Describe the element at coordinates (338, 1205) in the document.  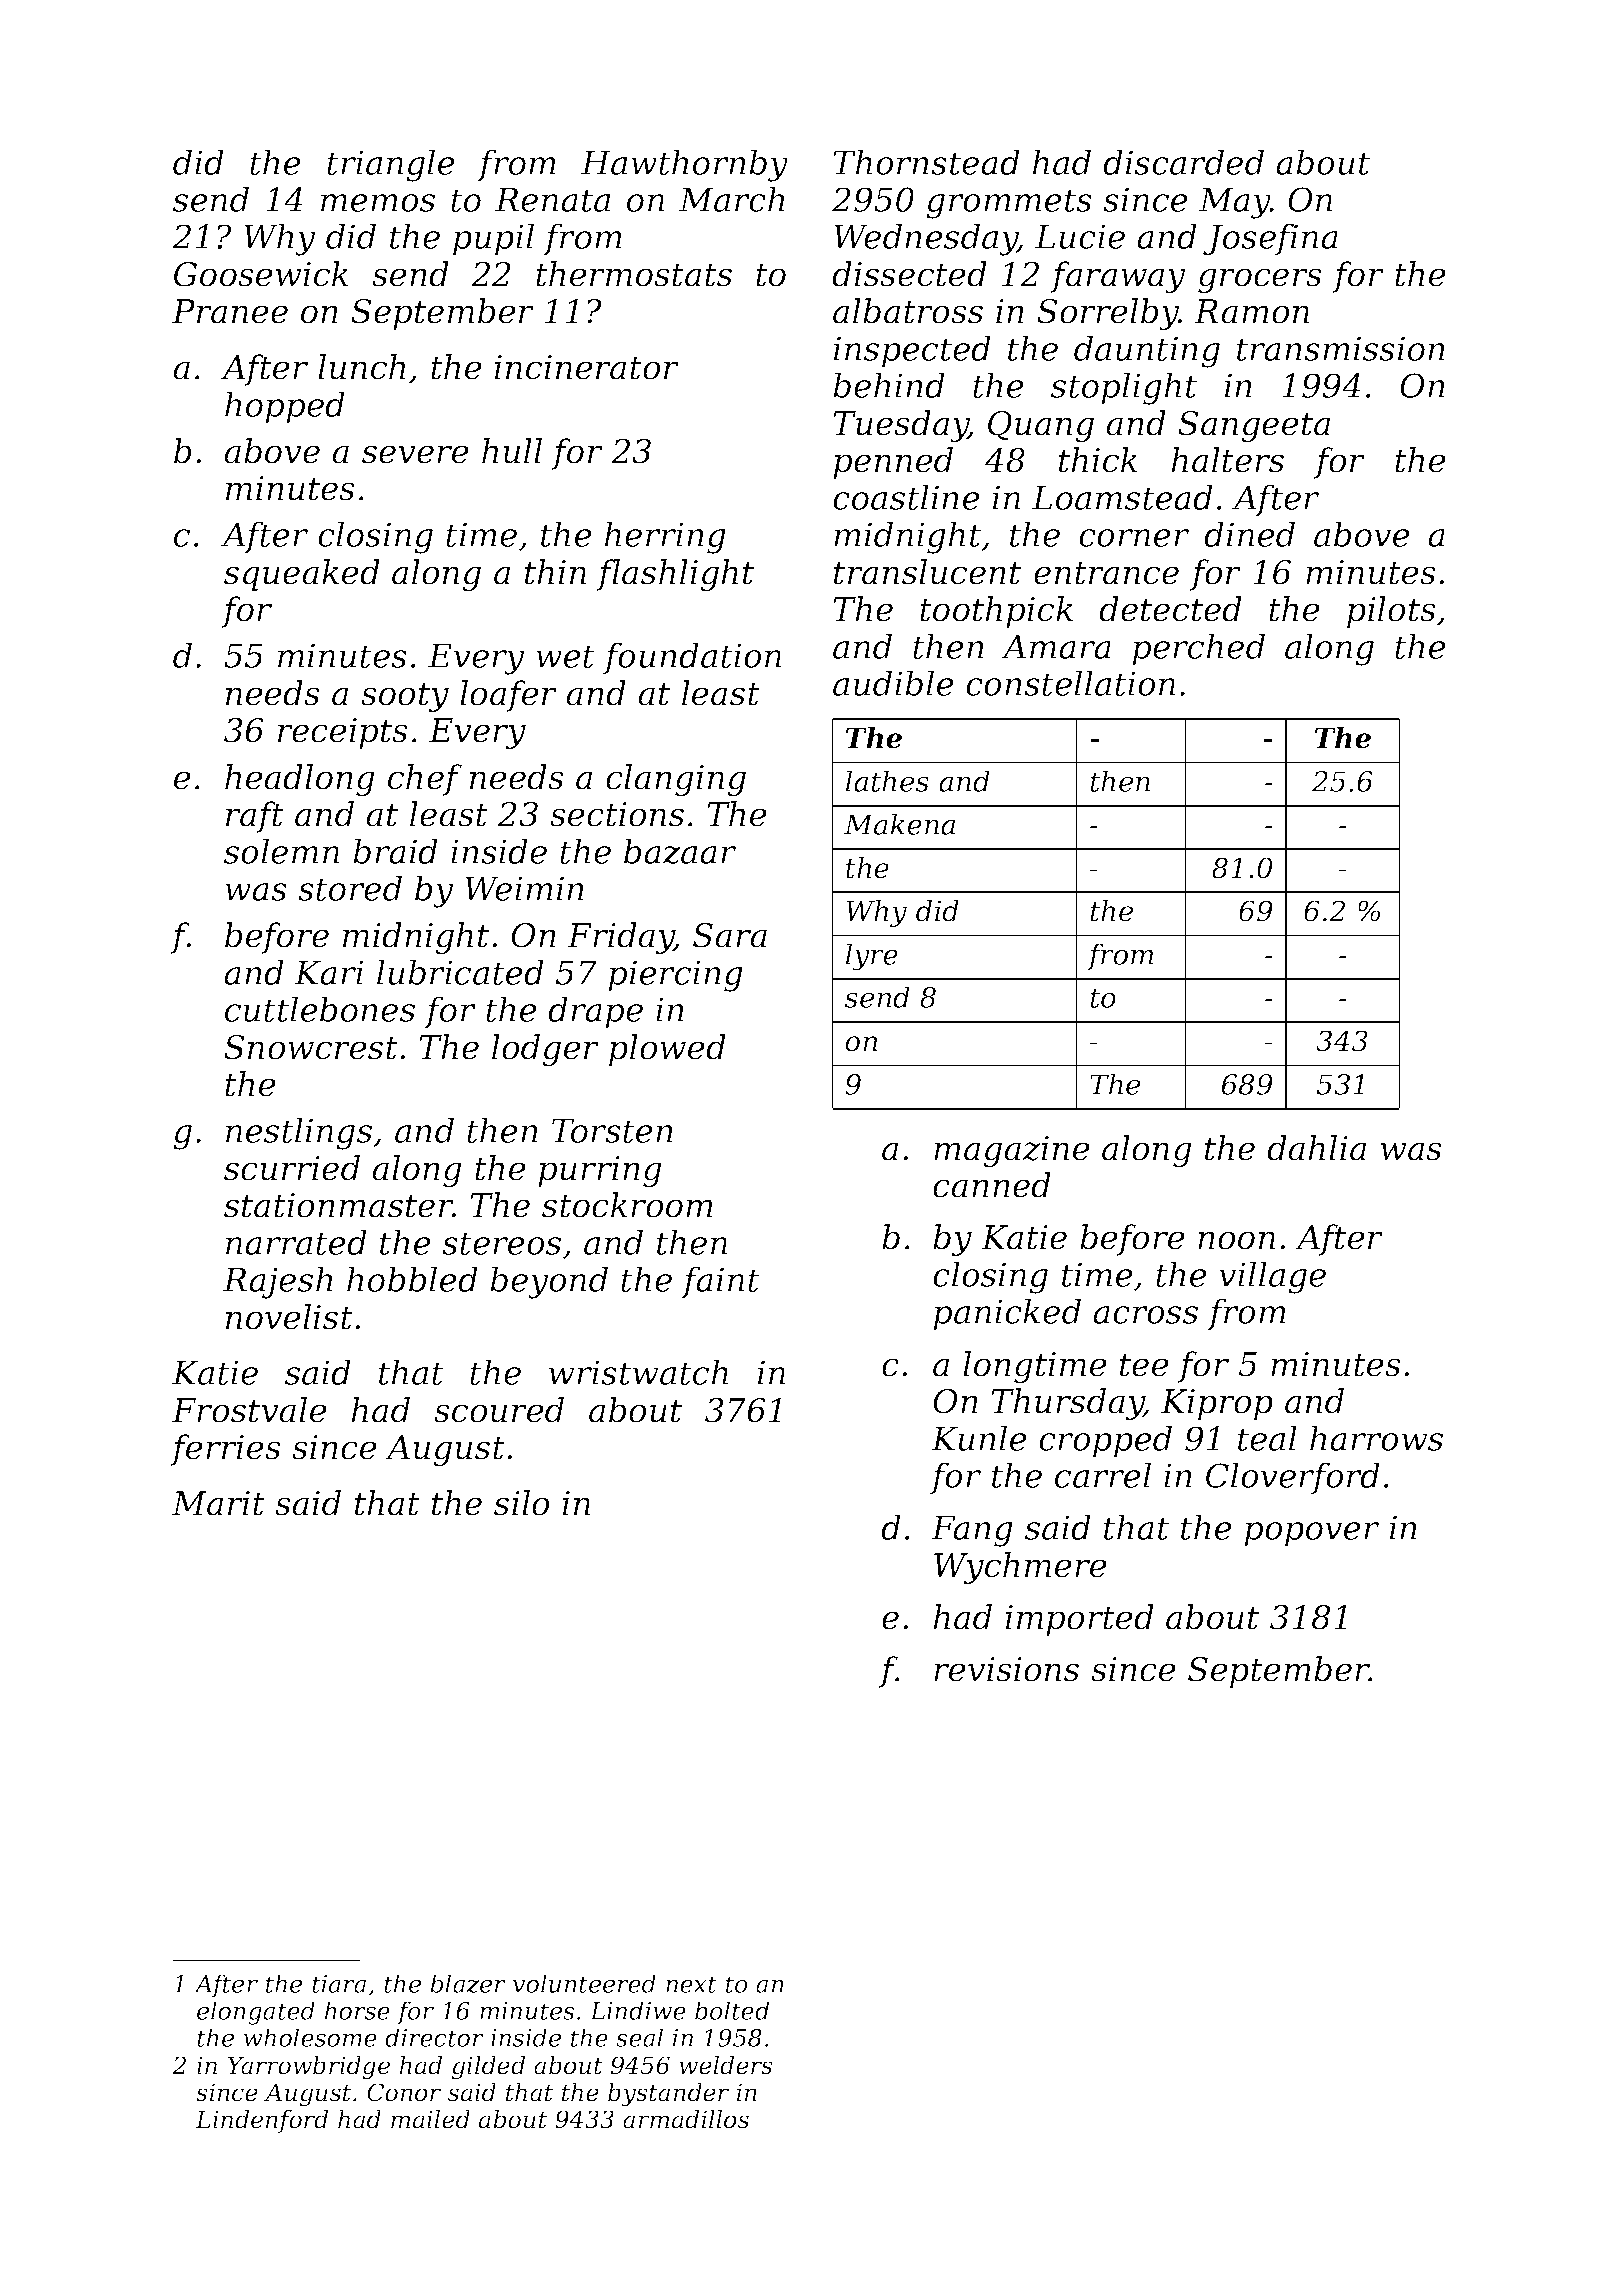
I see `stationmaster` at that location.
